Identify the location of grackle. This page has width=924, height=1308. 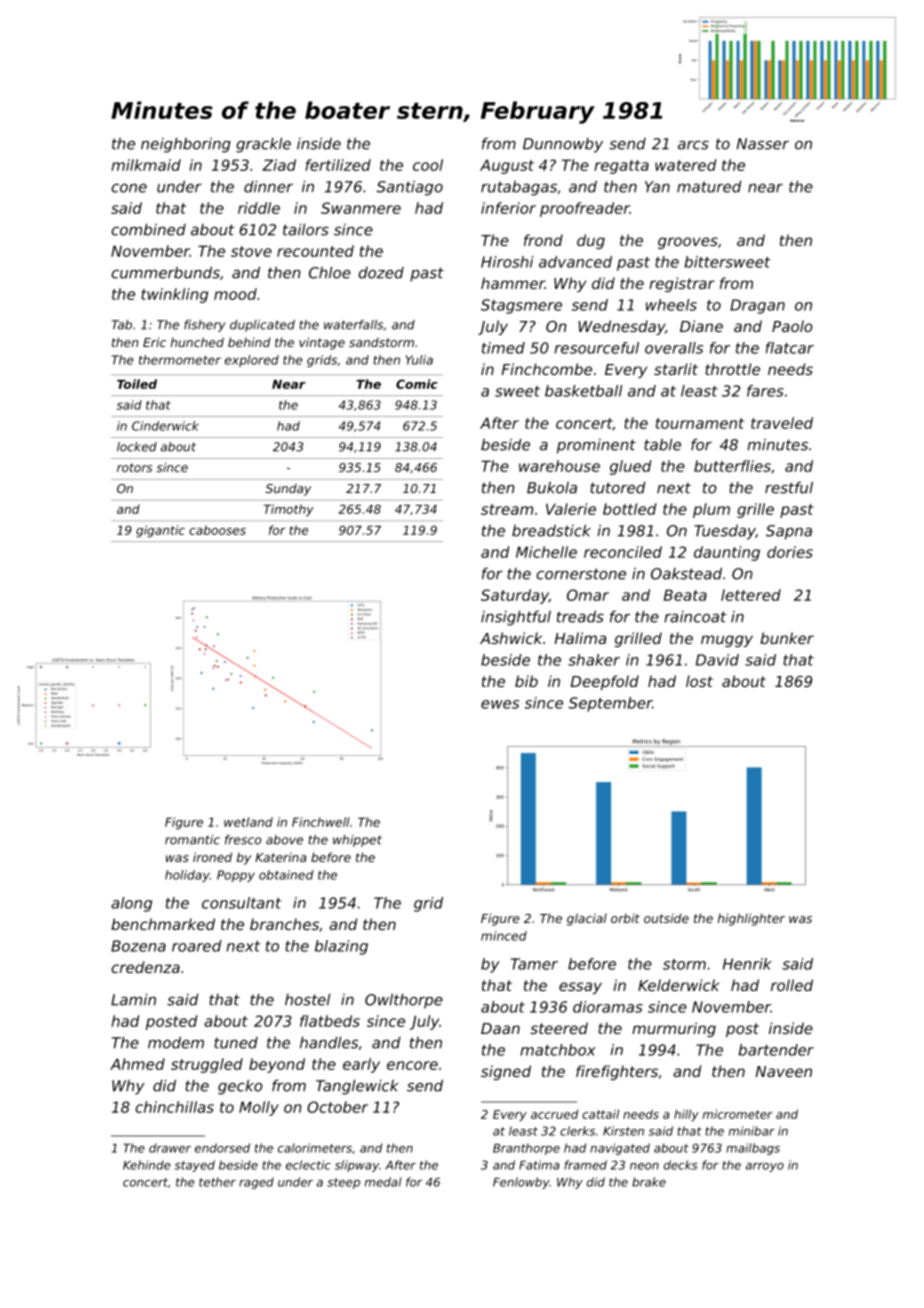
(263, 145).
